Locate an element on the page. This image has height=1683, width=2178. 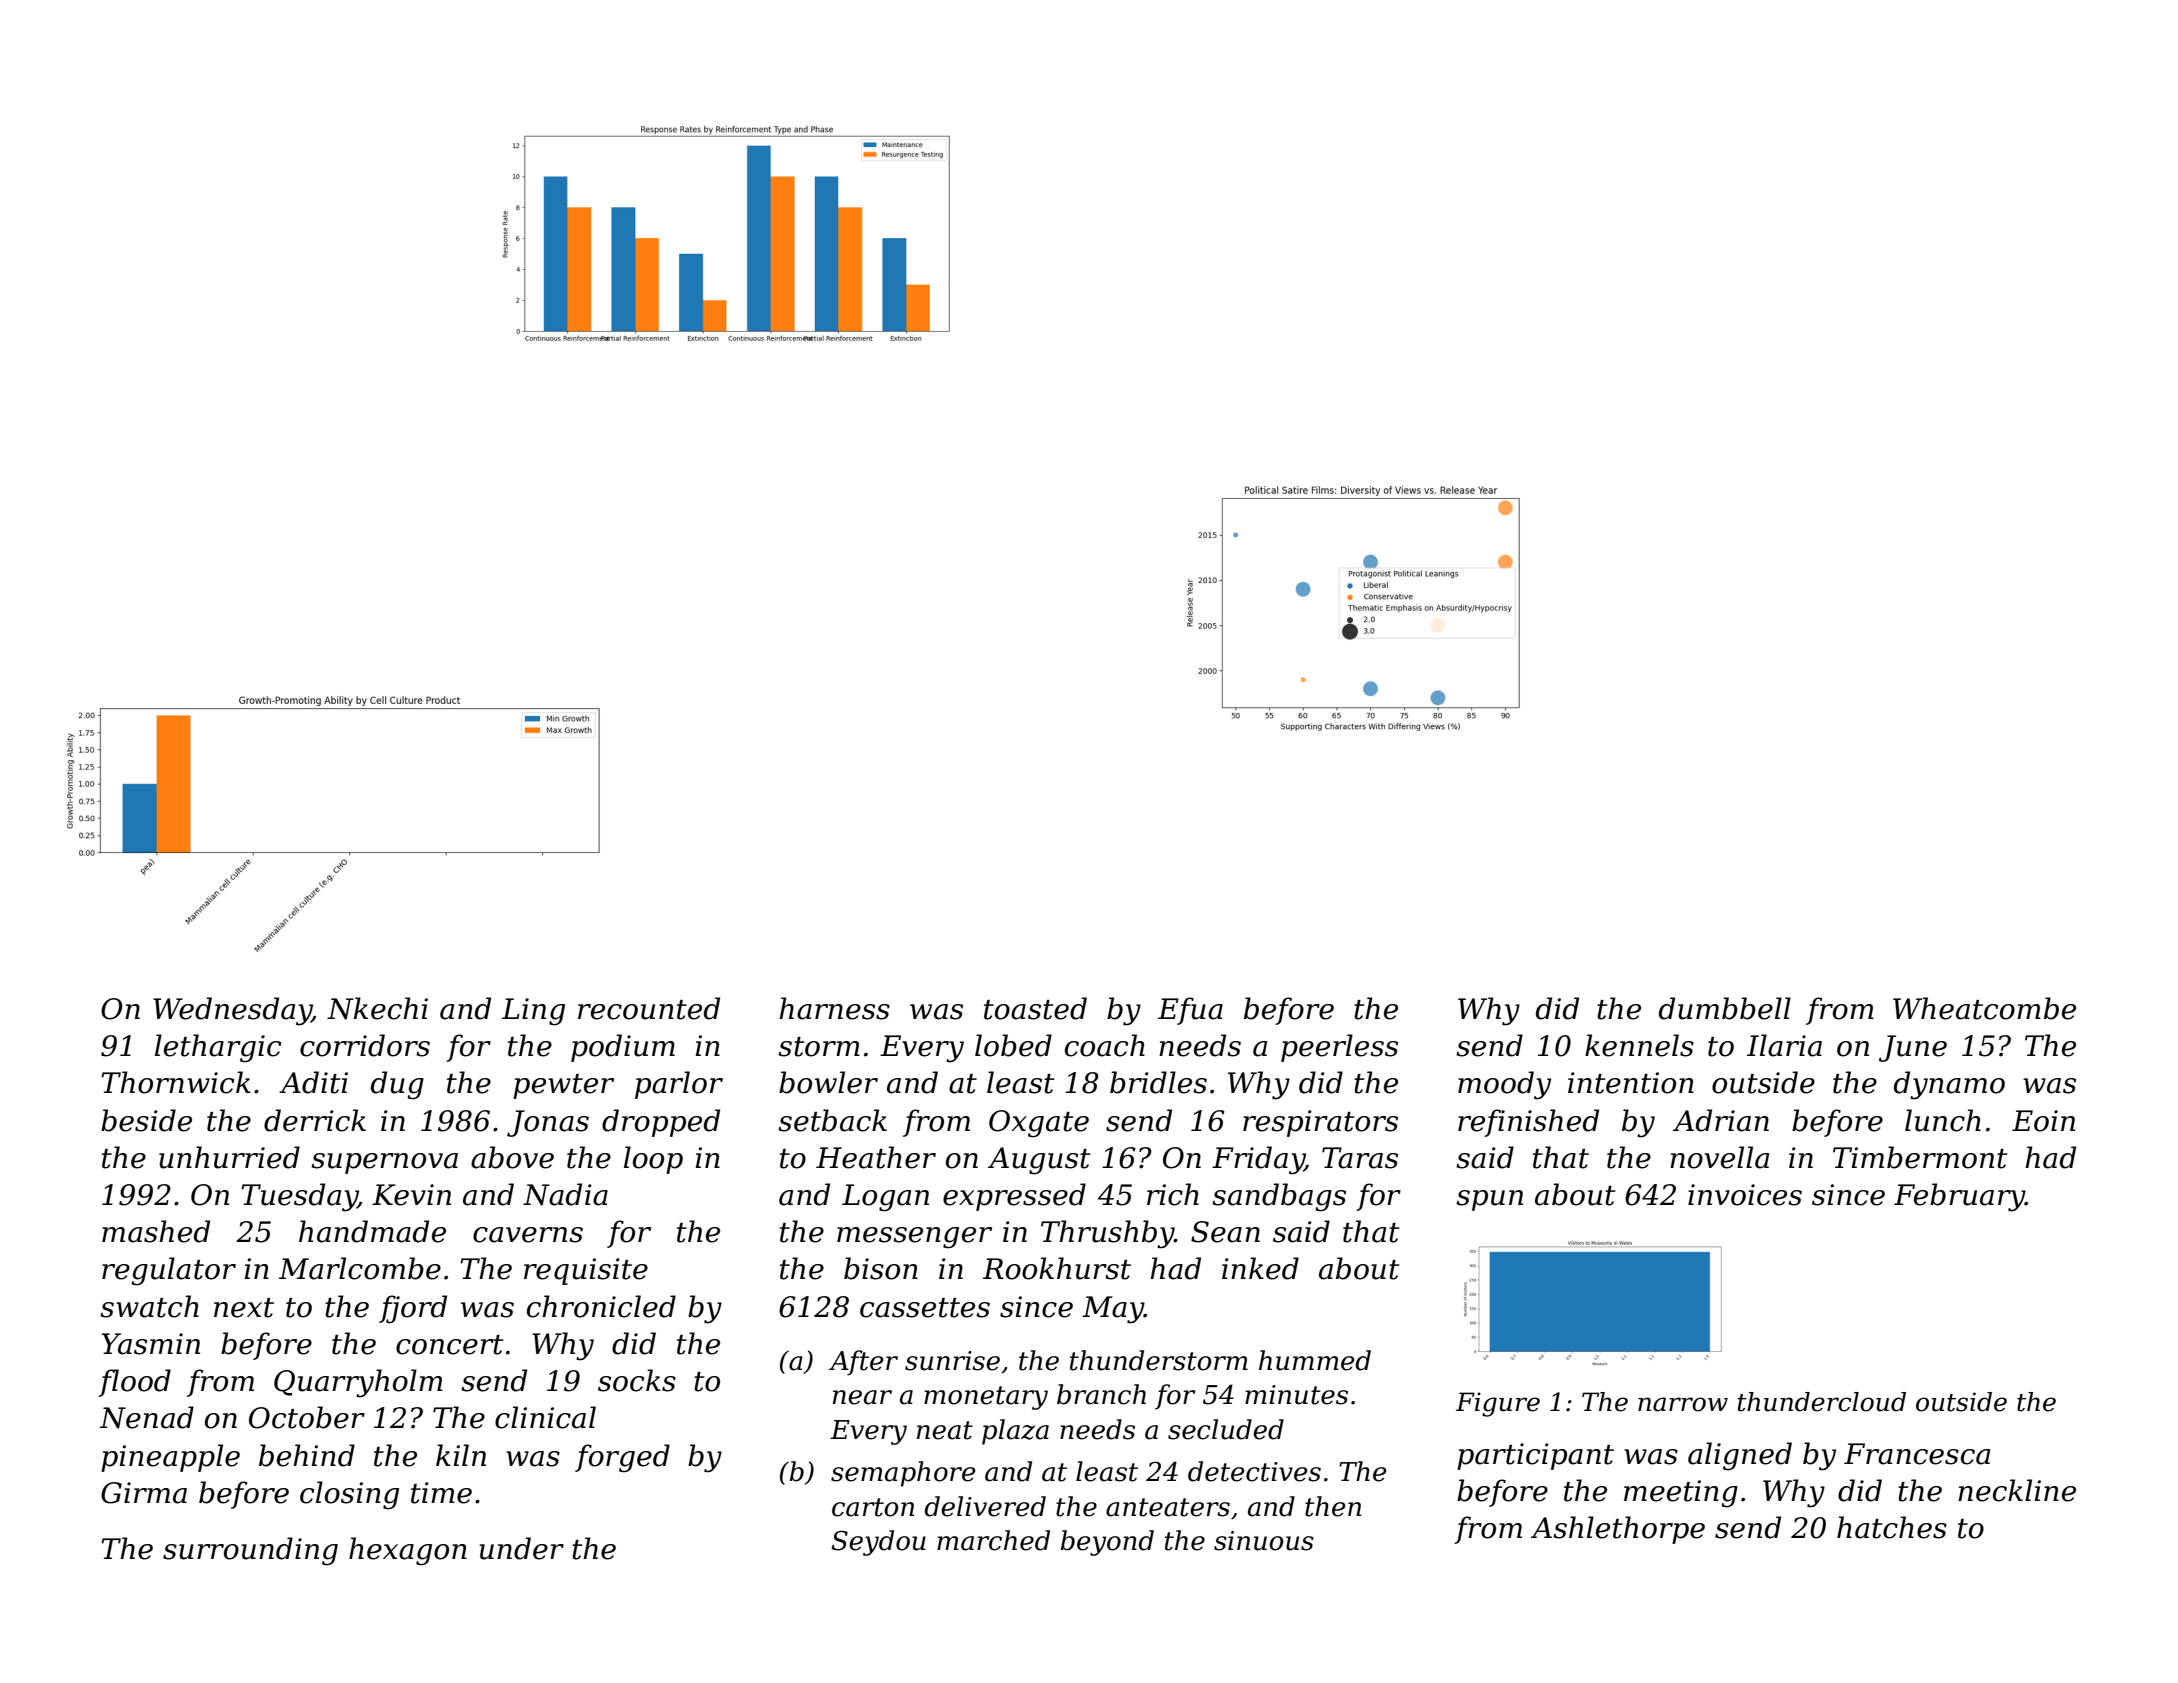
caverns is located at coordinates (528, 1235).
